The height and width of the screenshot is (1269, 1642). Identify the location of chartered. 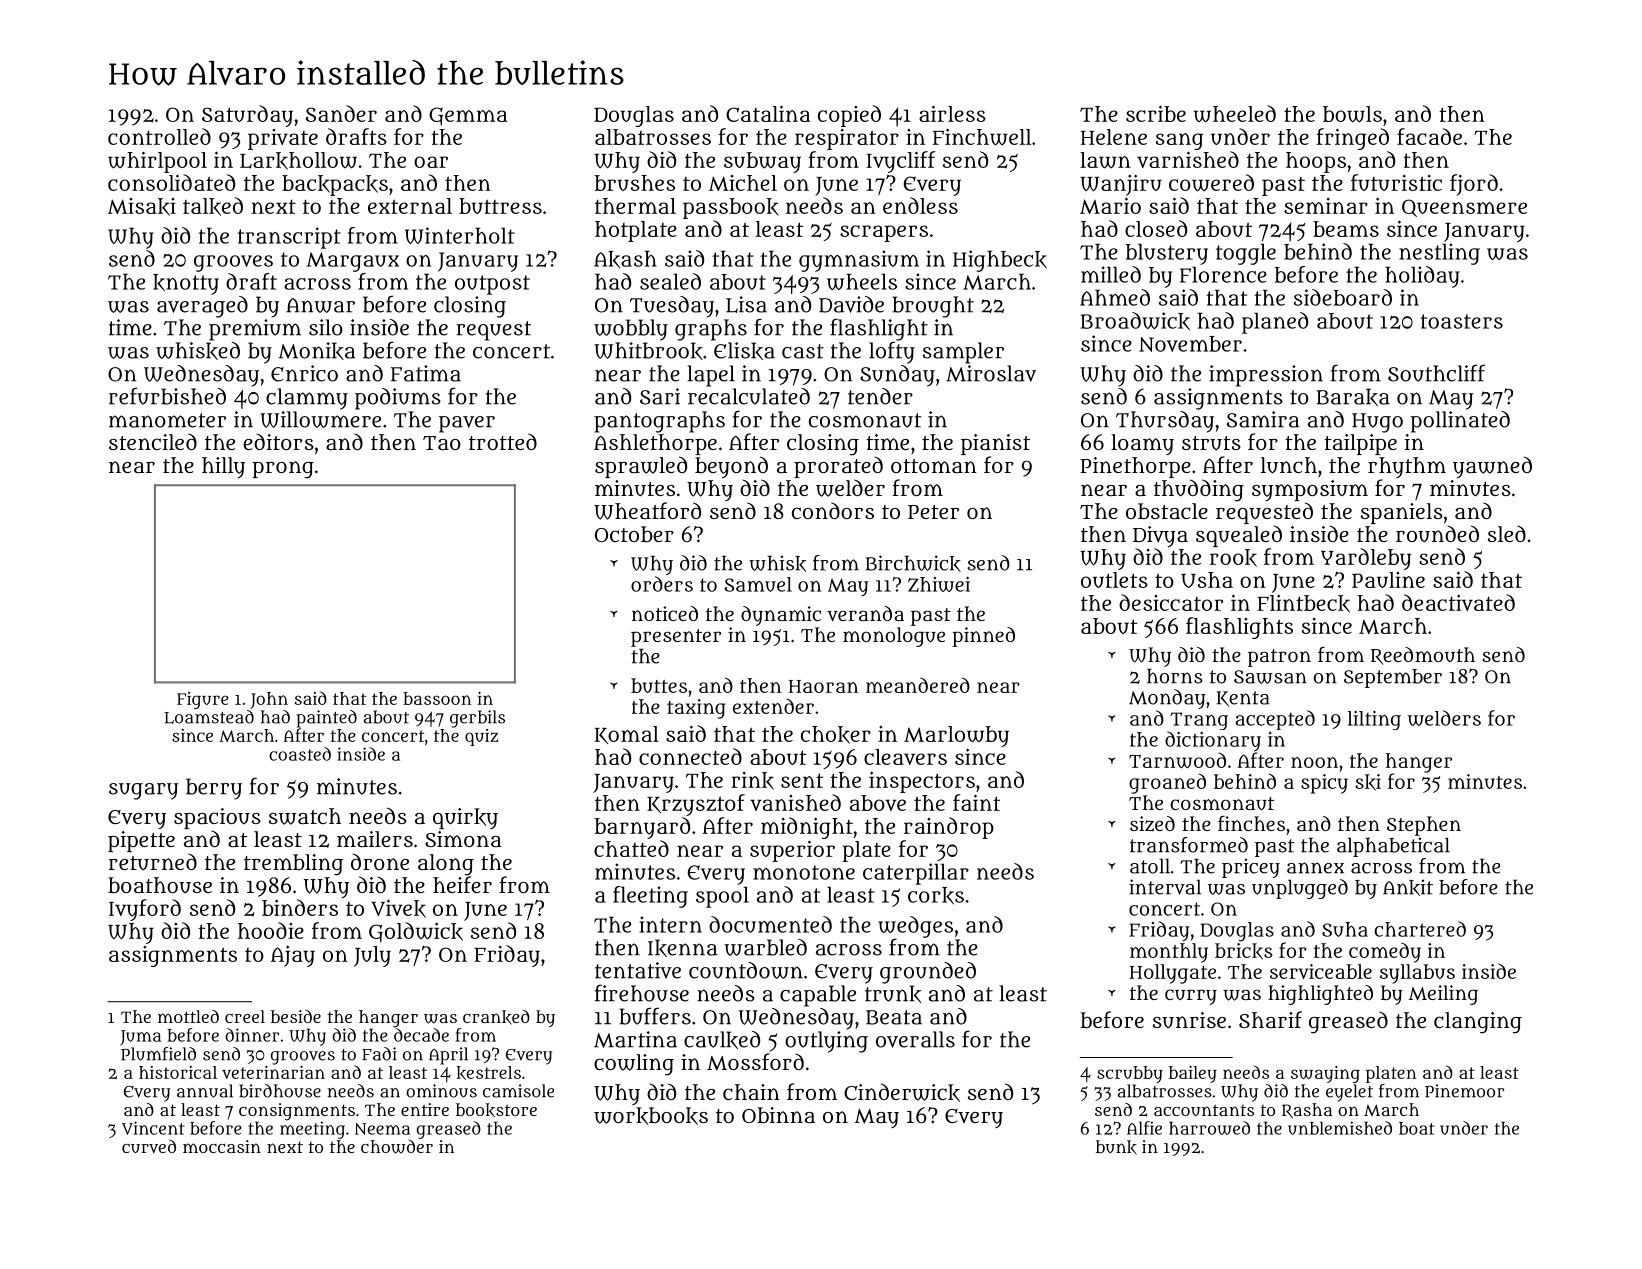
(1420, 929).
